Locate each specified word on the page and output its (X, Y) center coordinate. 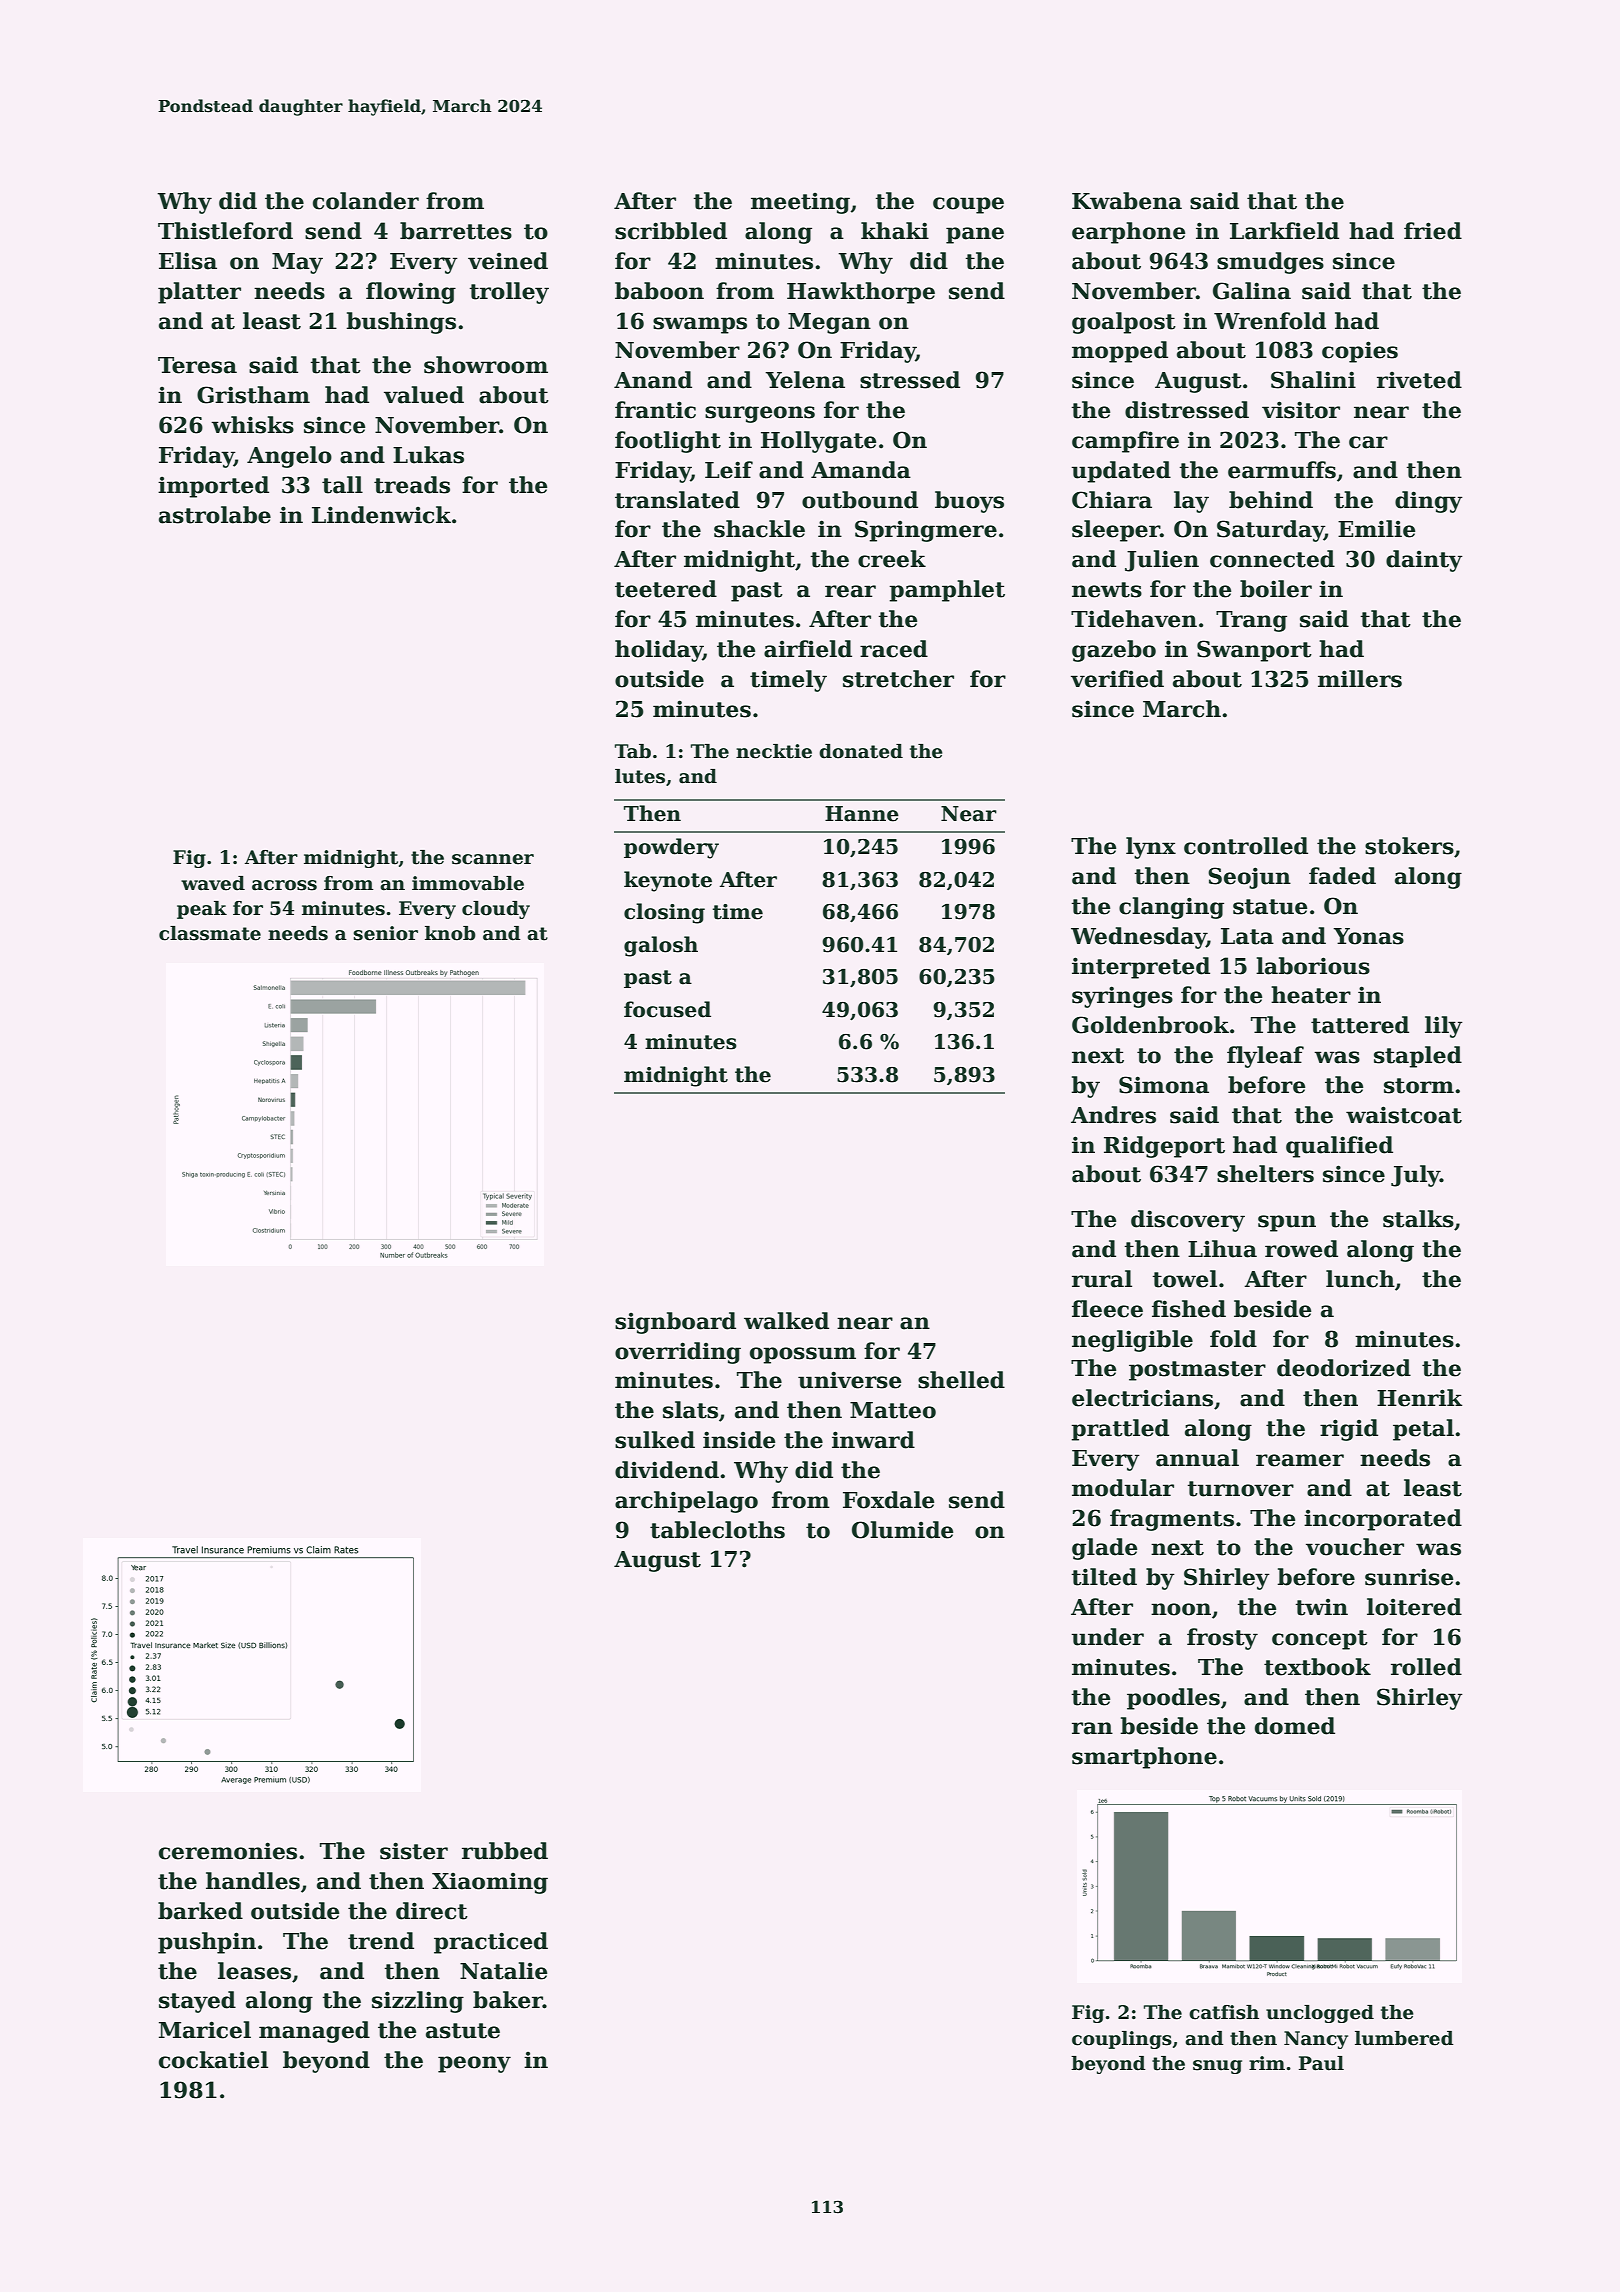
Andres (1113, 1115)
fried (1433, 231)
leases (254, 1971)
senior (385, 933)
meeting (800, 203)
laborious (1313, 966)
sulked (655, 1440)
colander (366, 201)
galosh (661, 946)
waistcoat (1404, 1115)
